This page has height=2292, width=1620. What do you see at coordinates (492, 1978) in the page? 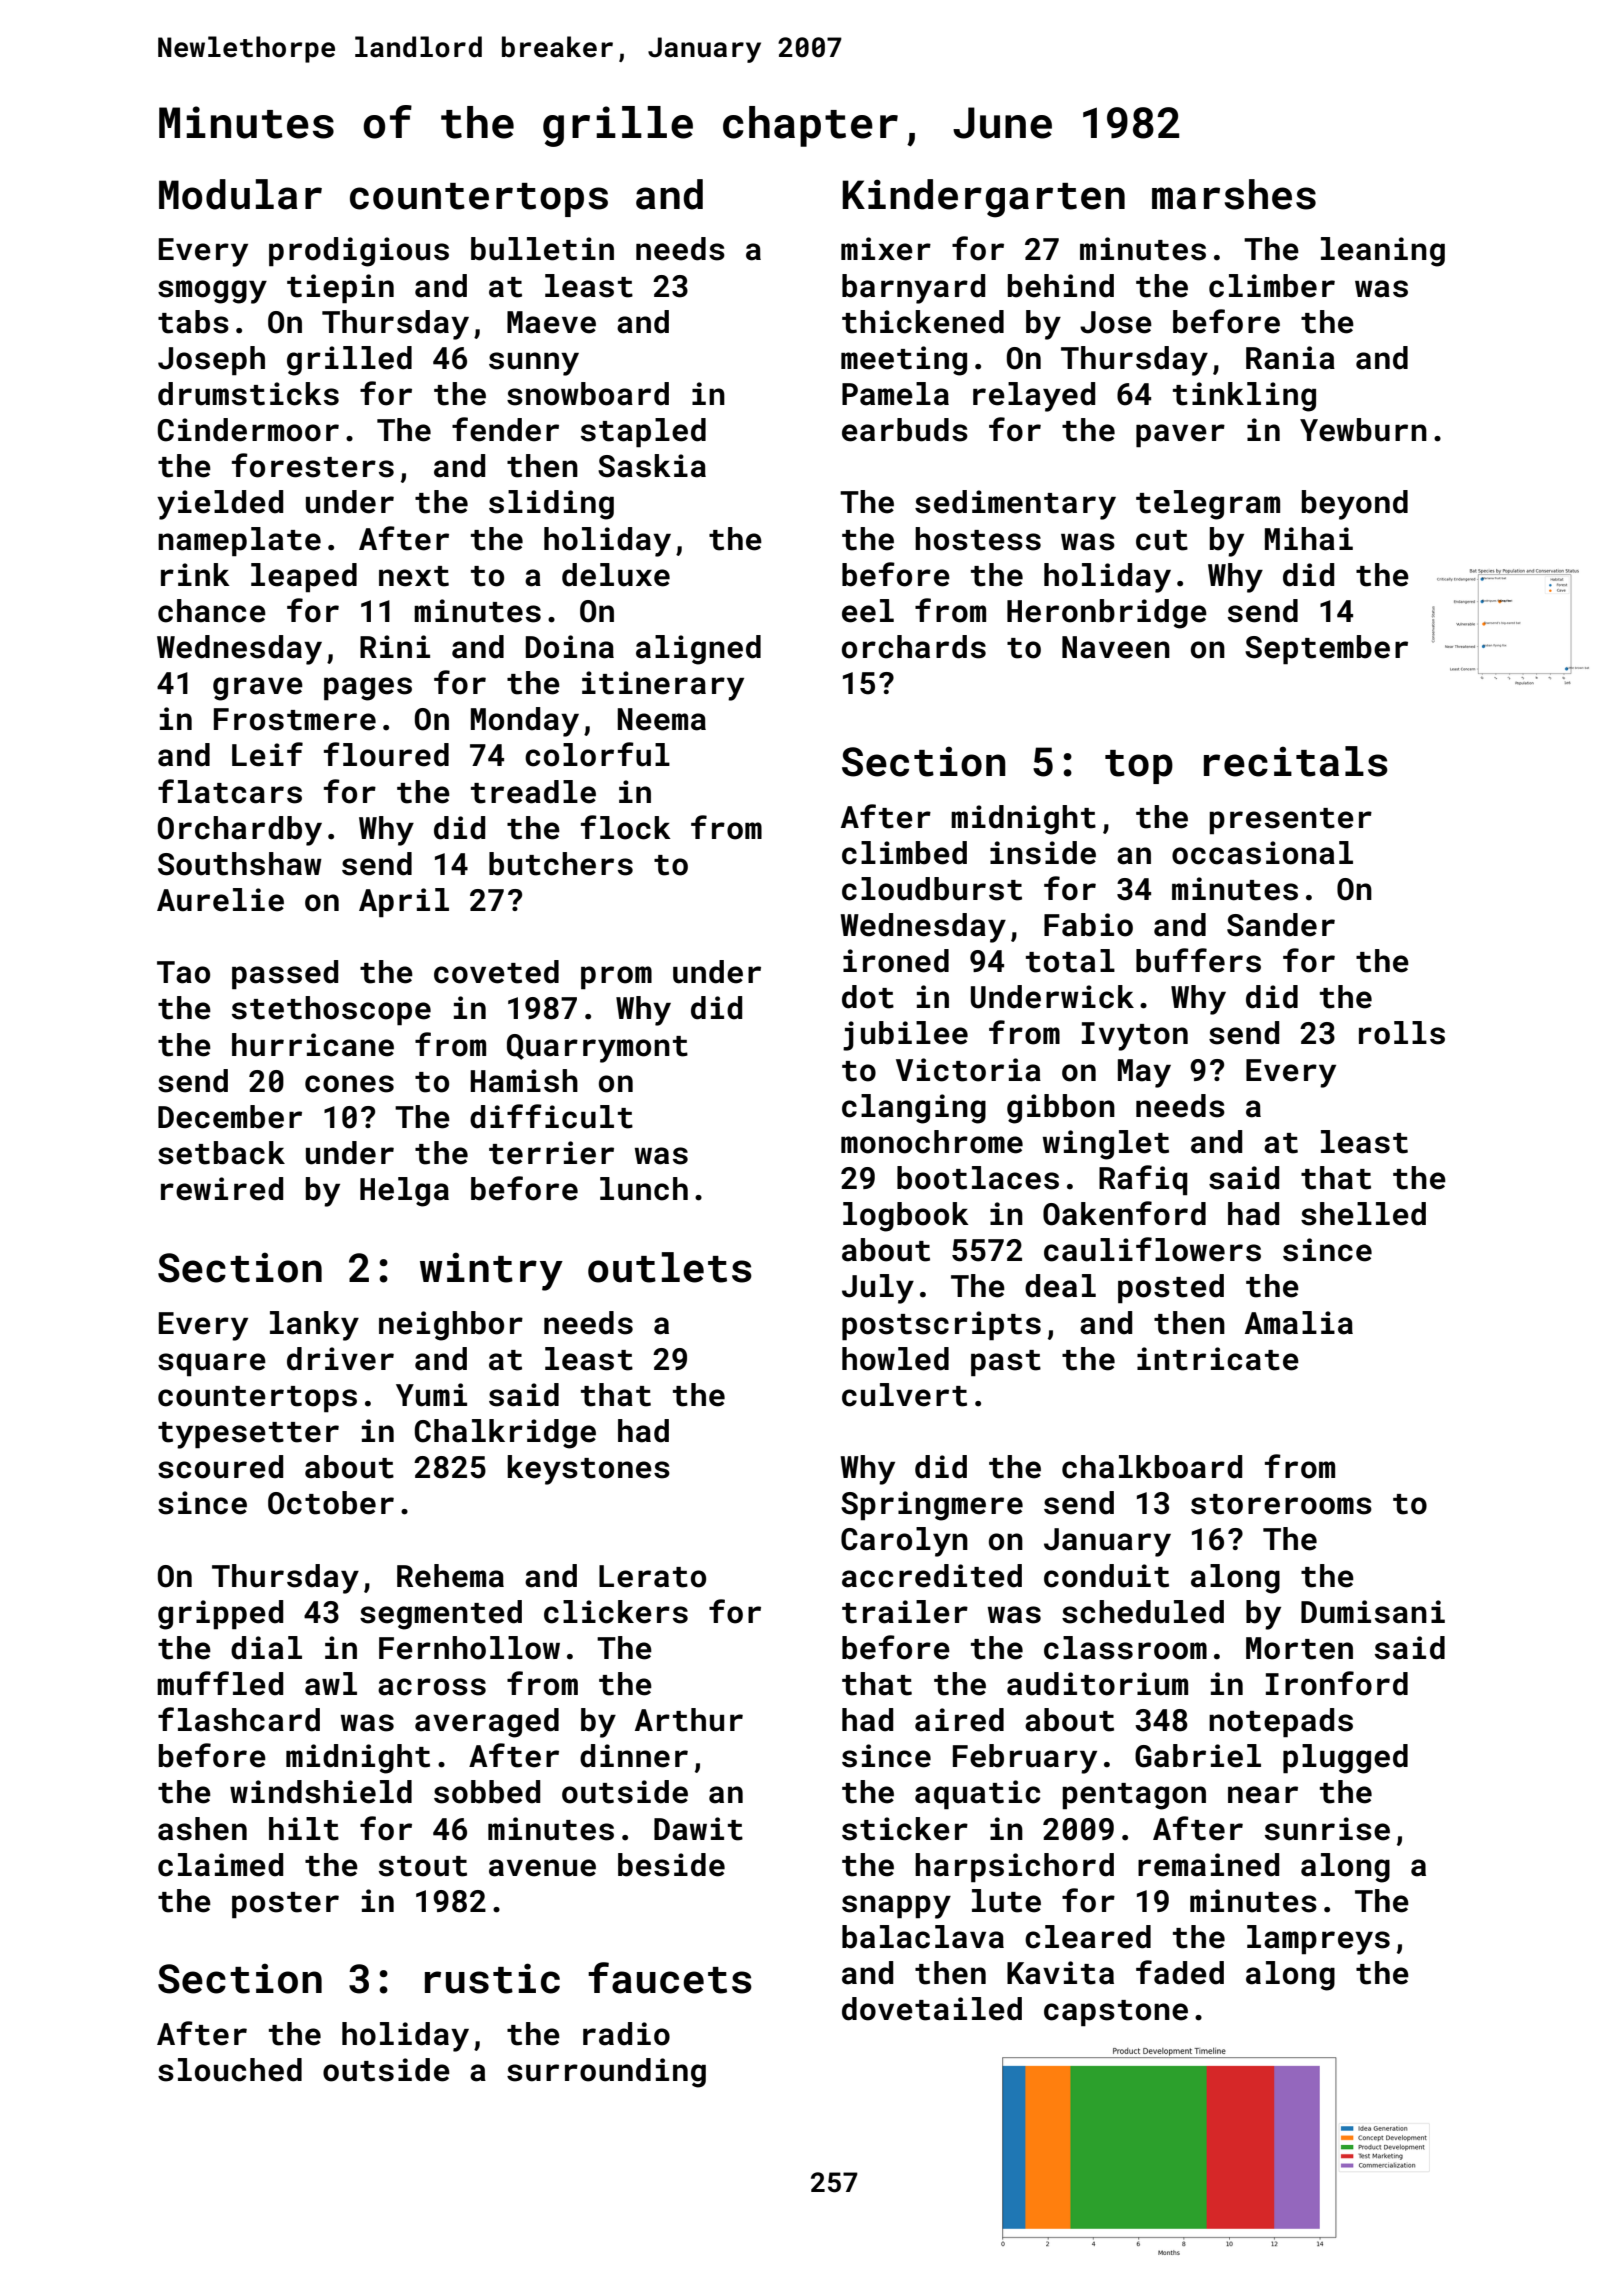
I see `rustic` at bounding box center [492, 1978].
